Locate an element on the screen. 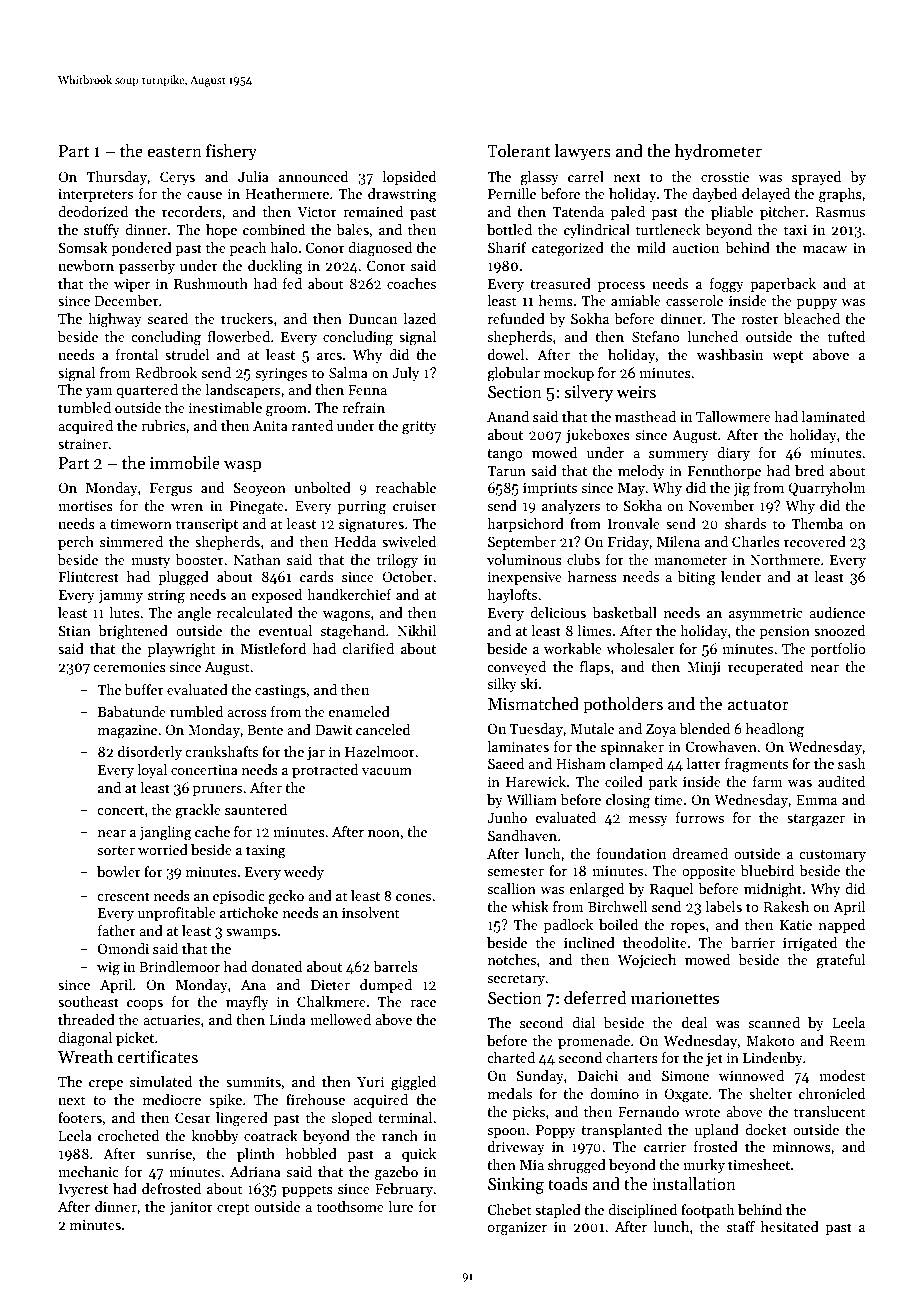  barrier is located at coordinates (752, 942).
